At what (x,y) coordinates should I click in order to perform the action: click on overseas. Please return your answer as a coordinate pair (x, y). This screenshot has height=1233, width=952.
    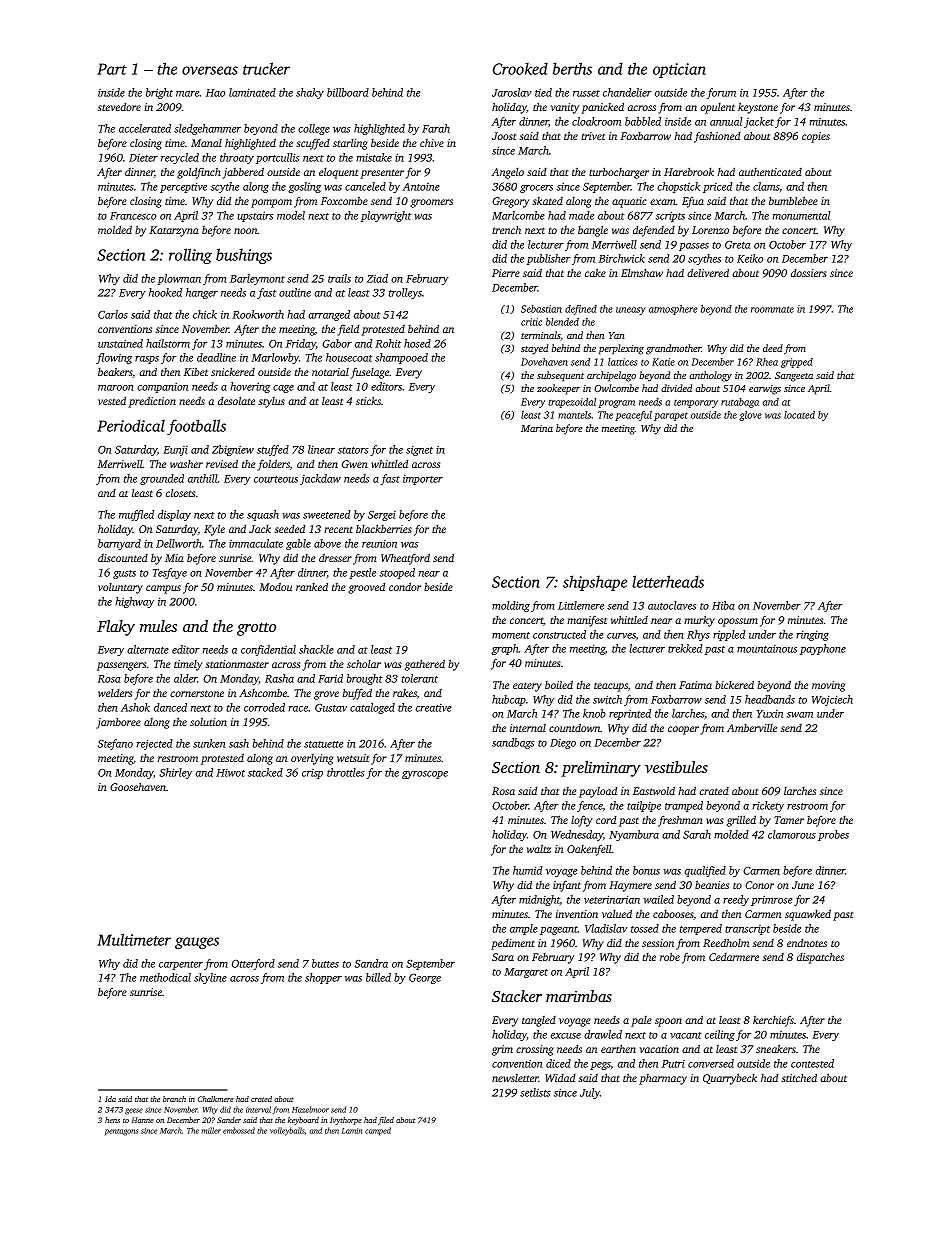
    Looking at the image, I should click on (210, 70).
